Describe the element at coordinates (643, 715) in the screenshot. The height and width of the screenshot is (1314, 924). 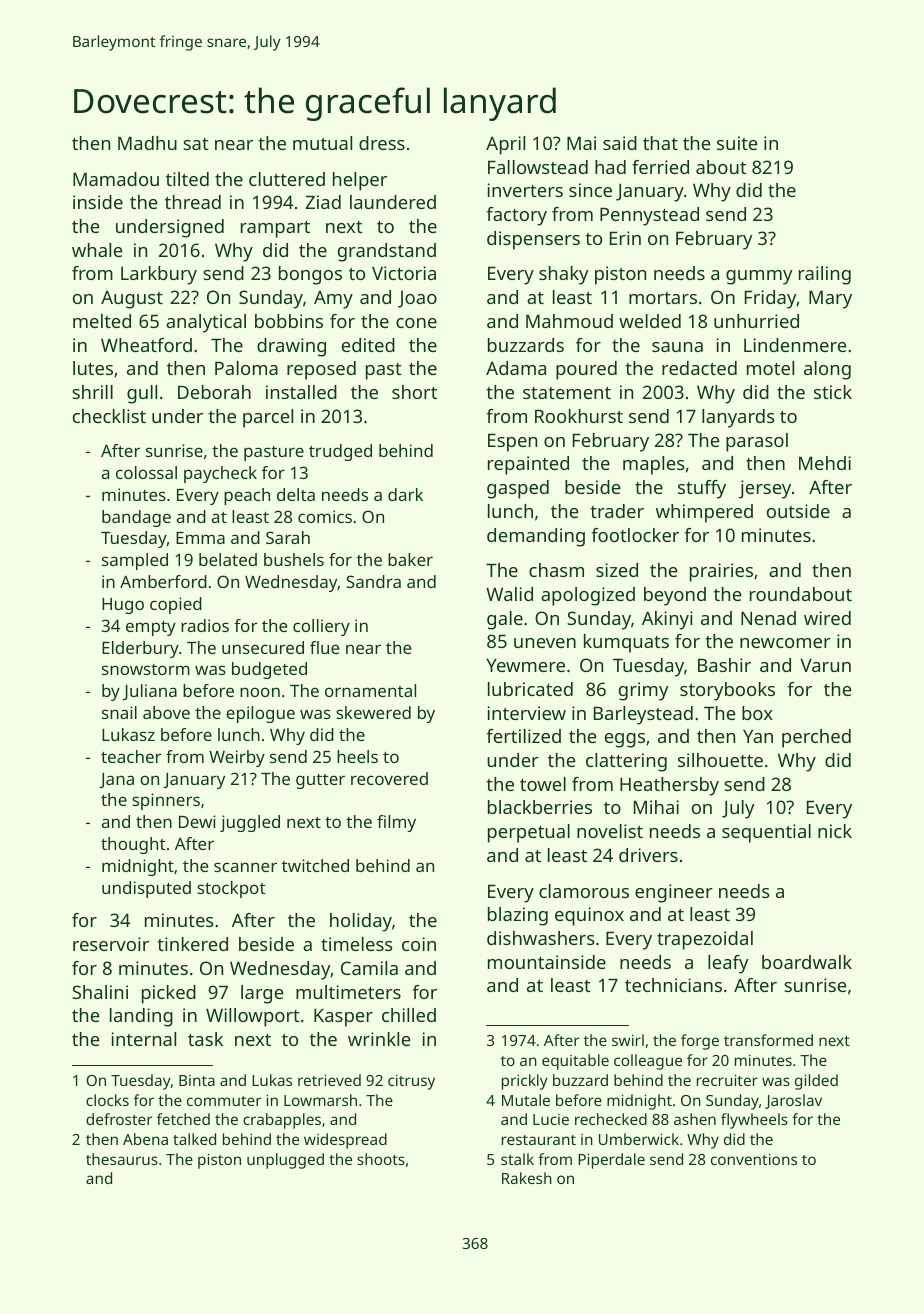
I see `Barleystead` at that location.
